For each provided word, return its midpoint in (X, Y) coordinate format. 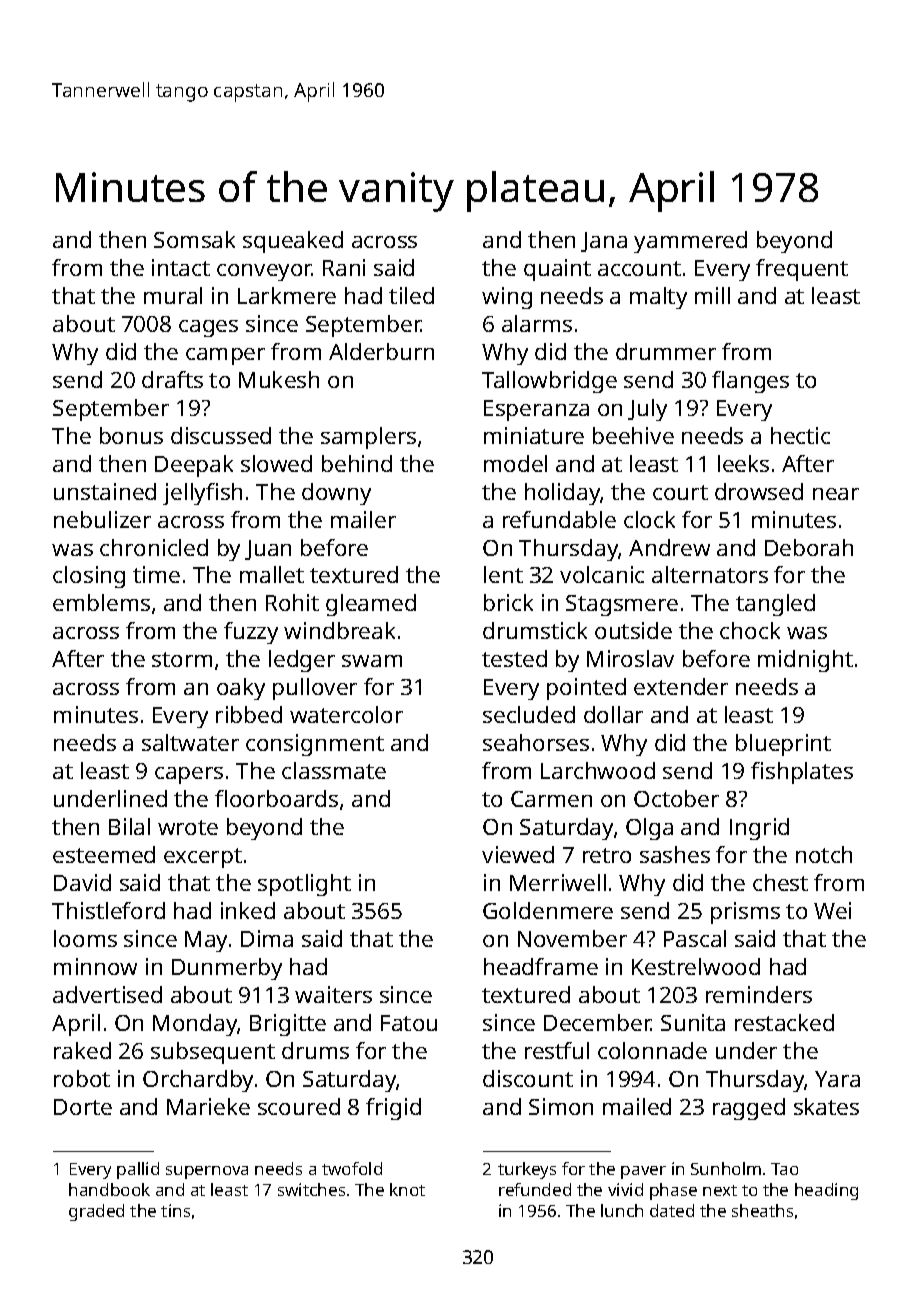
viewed (518, 854)
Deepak (194, 466)
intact (181, 267)
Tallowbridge (549, 382)
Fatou (409, 1023)
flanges (750, 382)
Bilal (129, 826)
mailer (363, 519)
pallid (138, 1170)
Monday (195, 1025)
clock (649, 519)
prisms (745, 913)
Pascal (695, 938)
